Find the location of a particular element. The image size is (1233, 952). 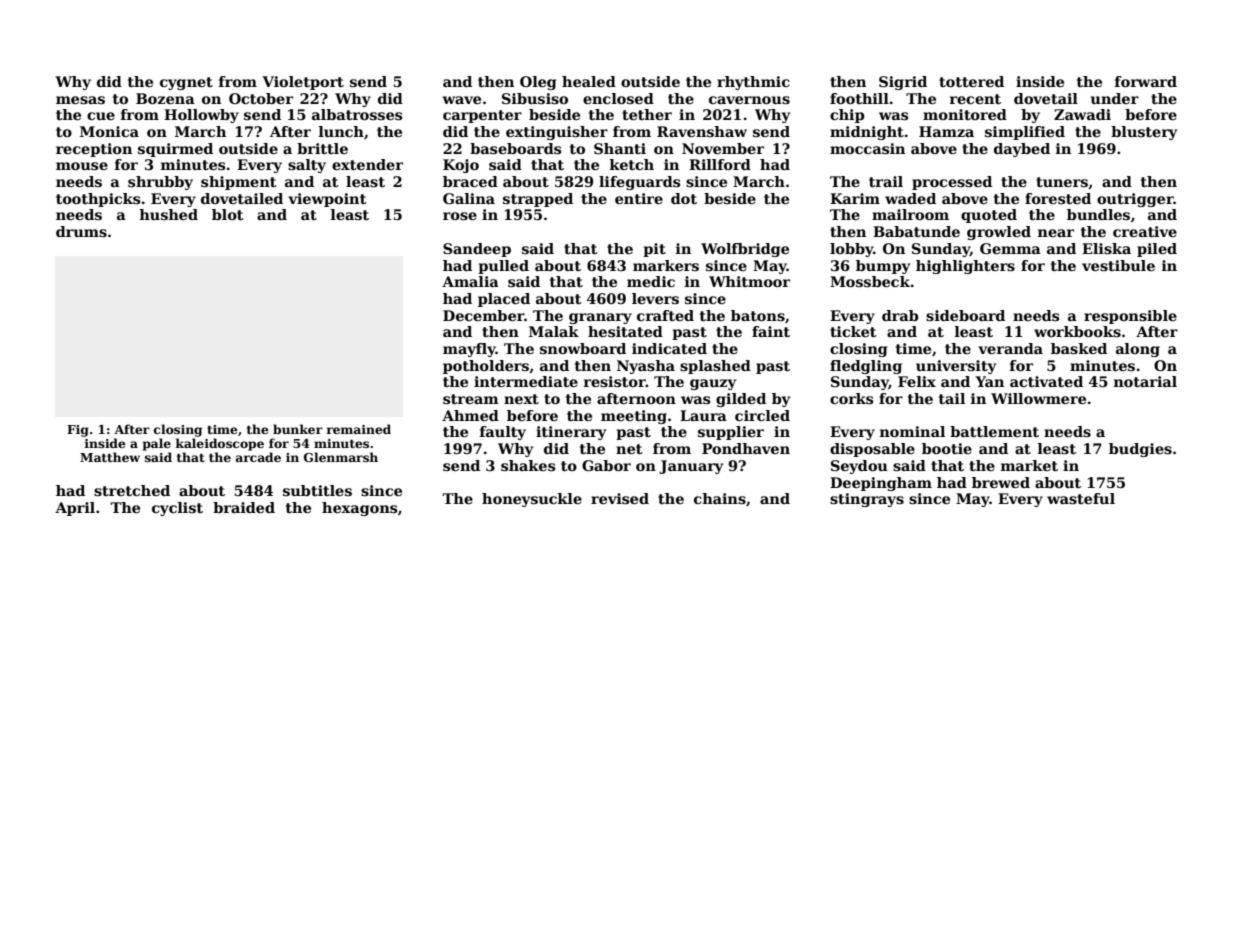

mayfly is located at coordinates (469, 350).
